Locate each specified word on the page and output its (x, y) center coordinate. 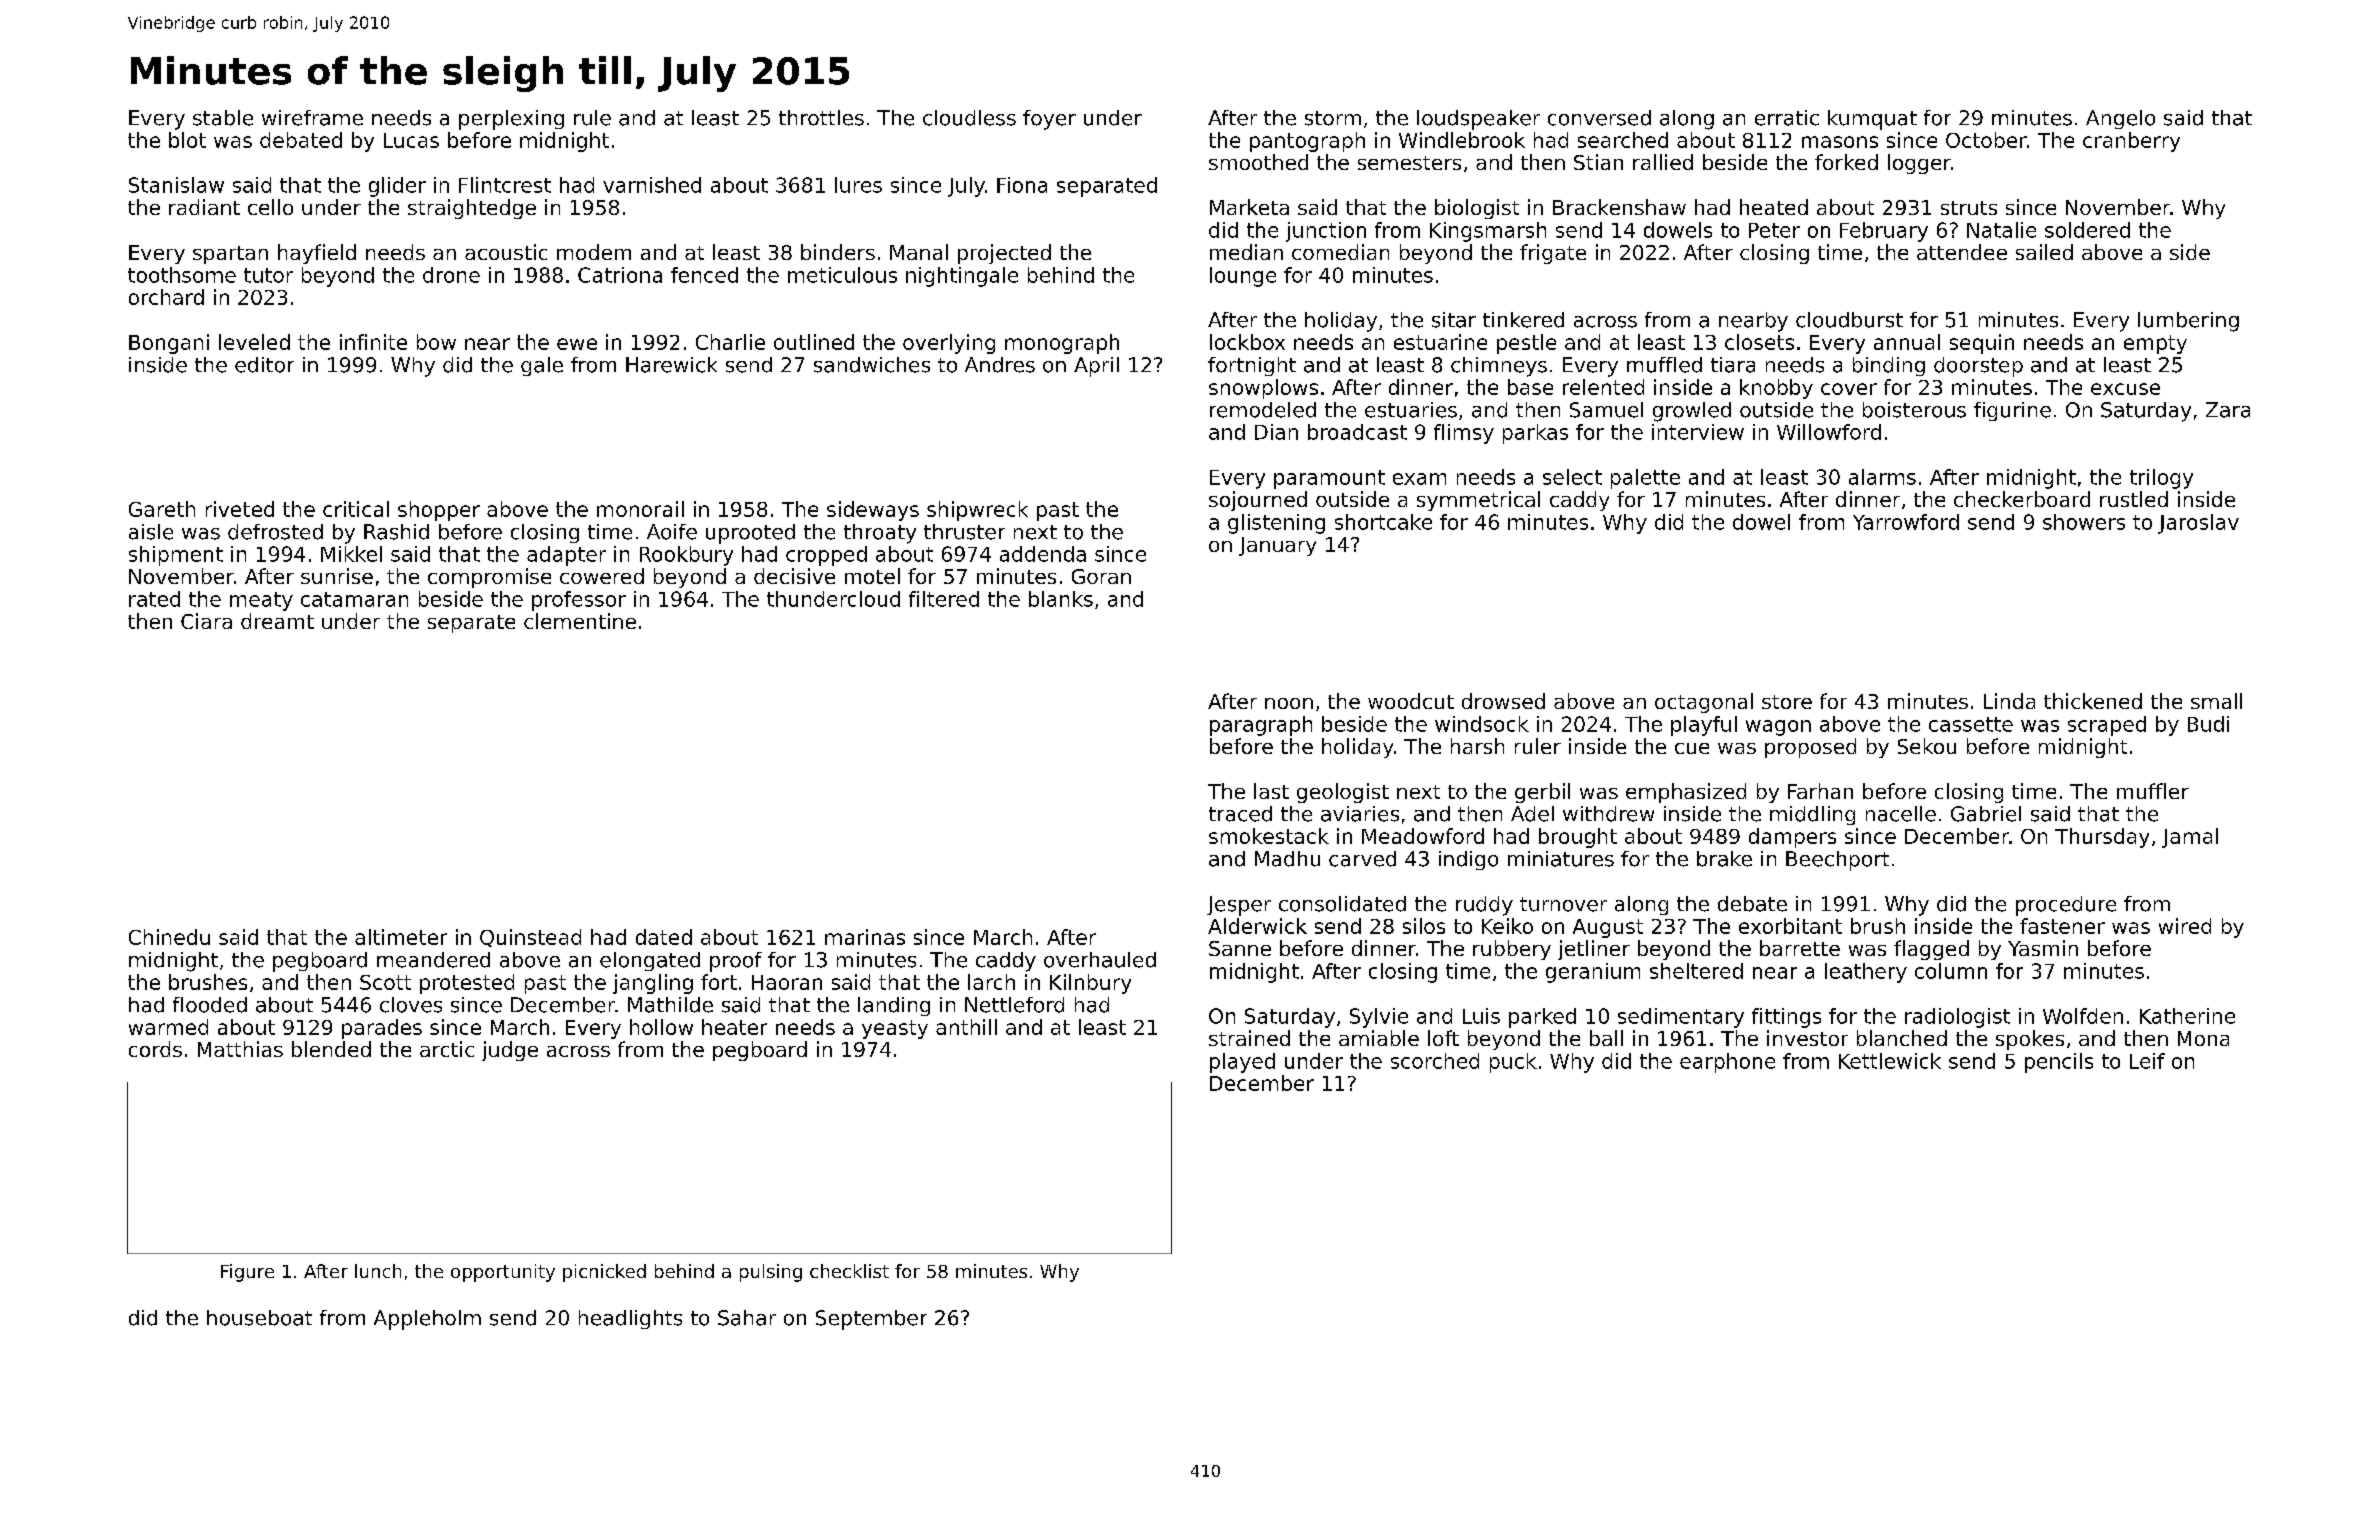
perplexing (511, 120)
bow (436, 342)
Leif (2147, 1061)
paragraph (1261, 726)
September (871, 1320)
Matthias (240, 1049)
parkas (1535, 434)
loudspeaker (1478, 120)
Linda (2009, 701)
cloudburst (1849, 320)
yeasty (895, 1029)
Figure (247, 1273)
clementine (580, 621)
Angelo (2120, 119)
